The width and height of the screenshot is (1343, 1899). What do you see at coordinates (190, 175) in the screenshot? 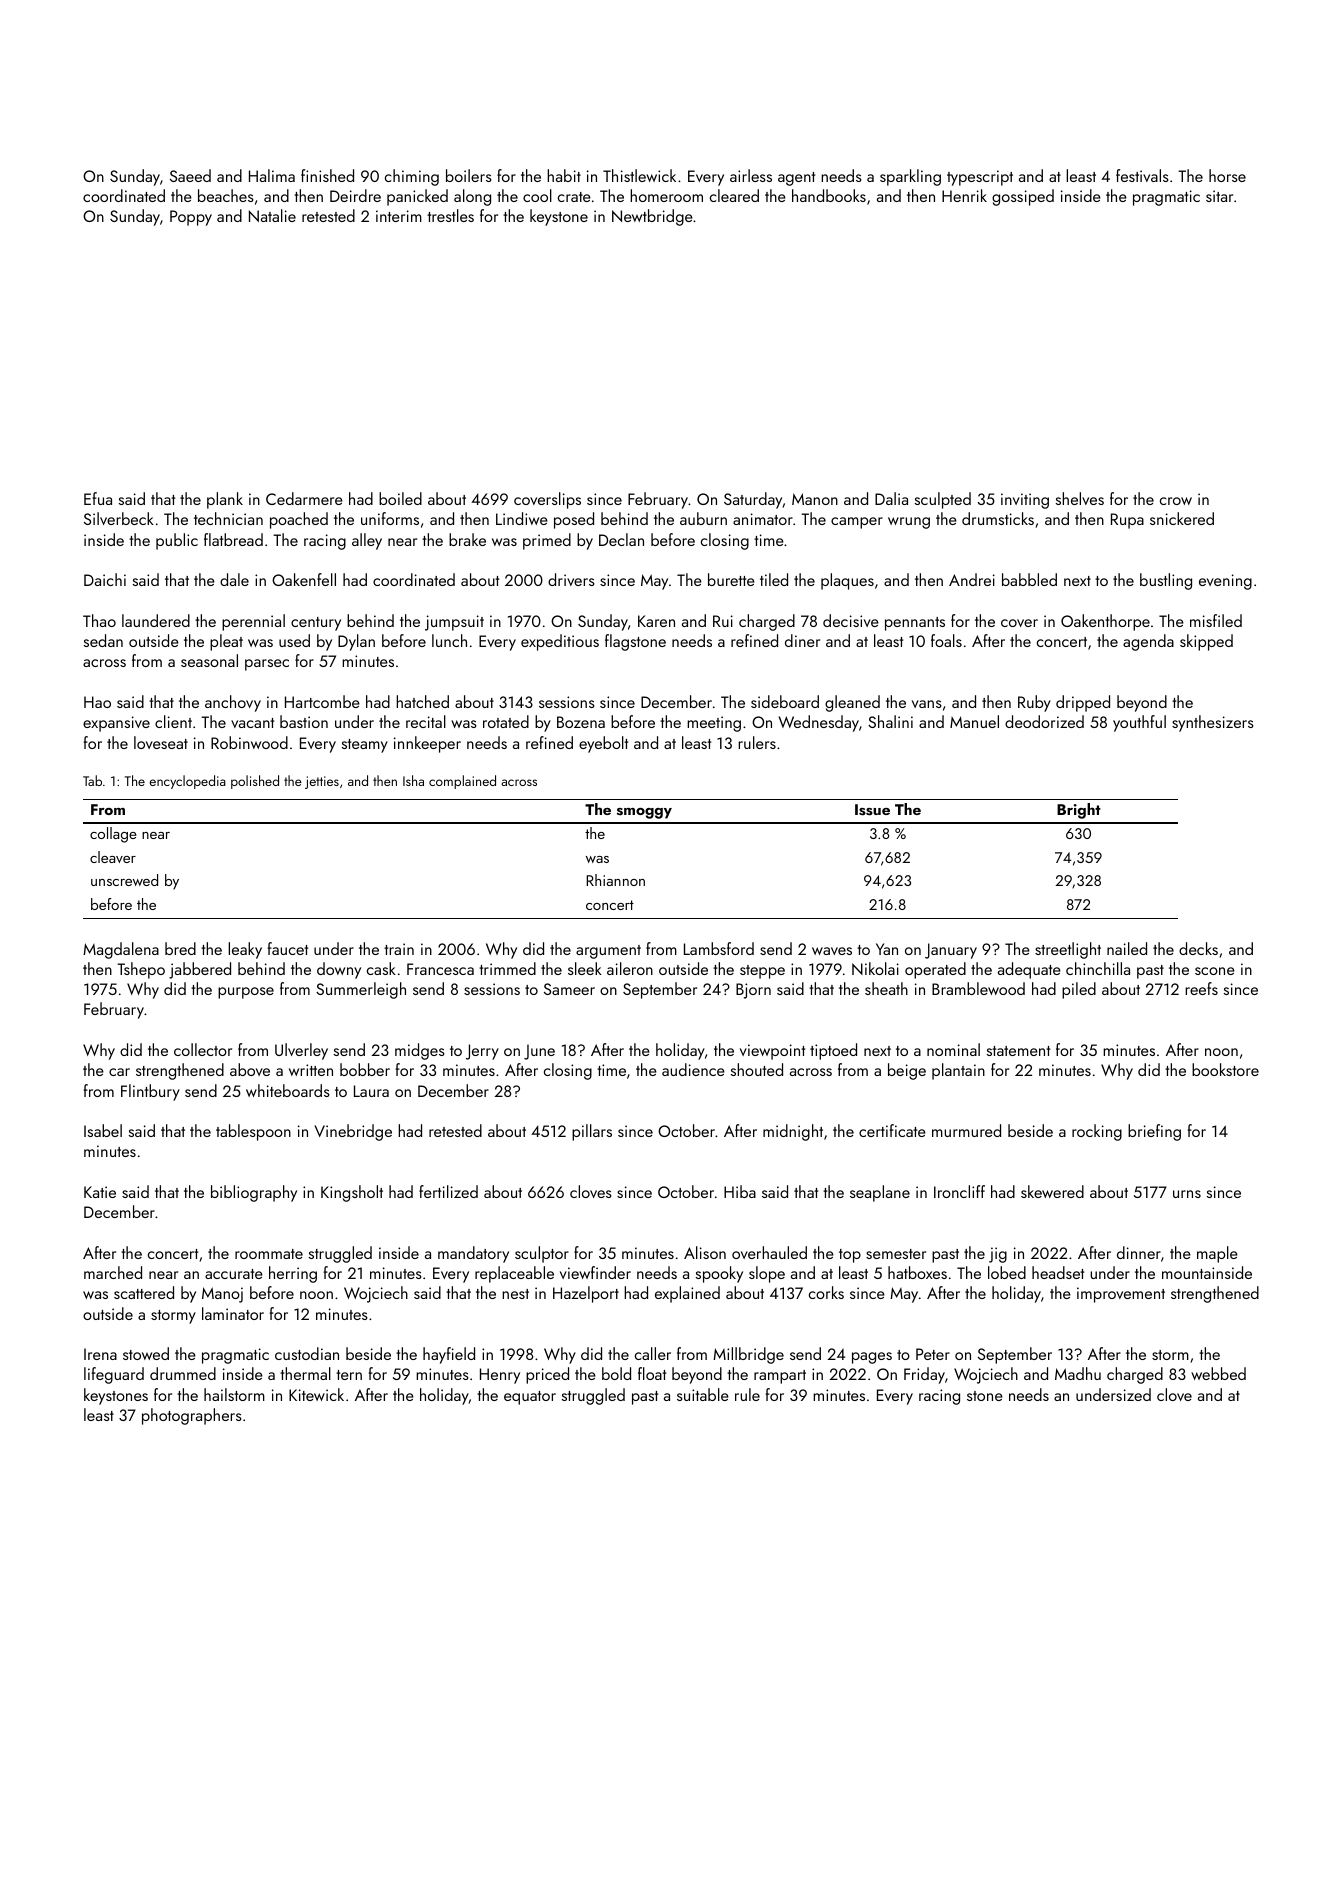
I see `Saeed` at bounding box center [190, 175].
